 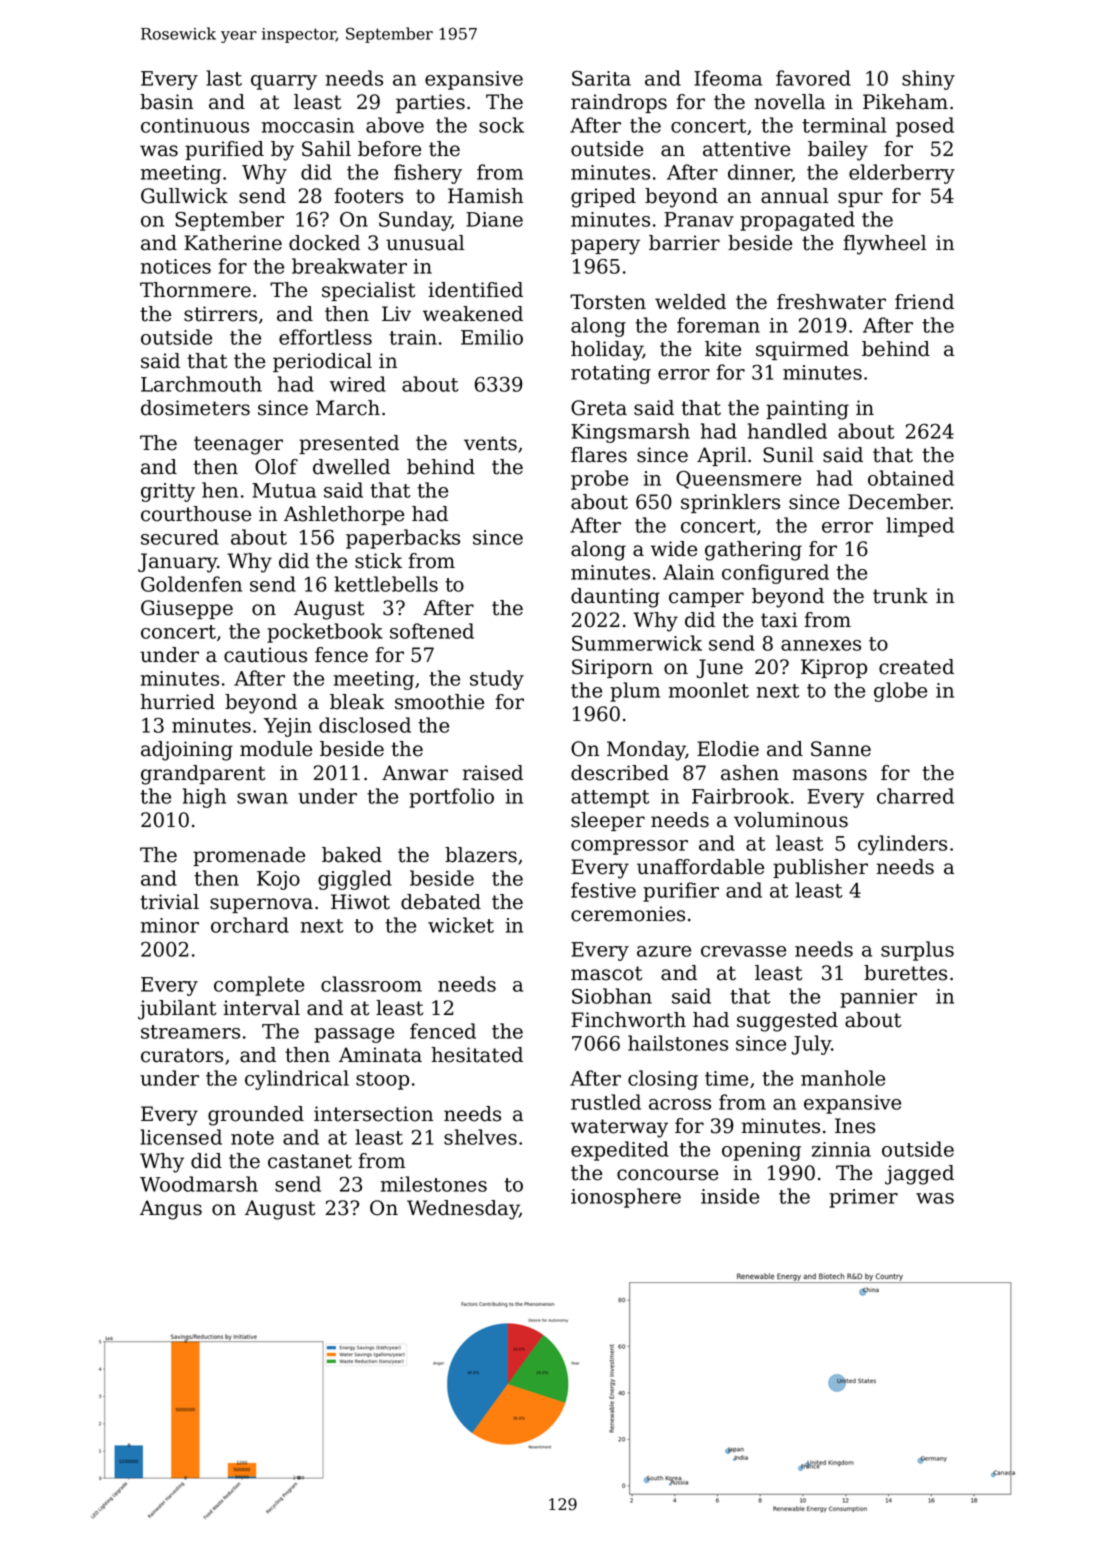 What do you see at coordinates (601, 78) in the document?
I see `Sarita` at bounding box center [601, 78].
